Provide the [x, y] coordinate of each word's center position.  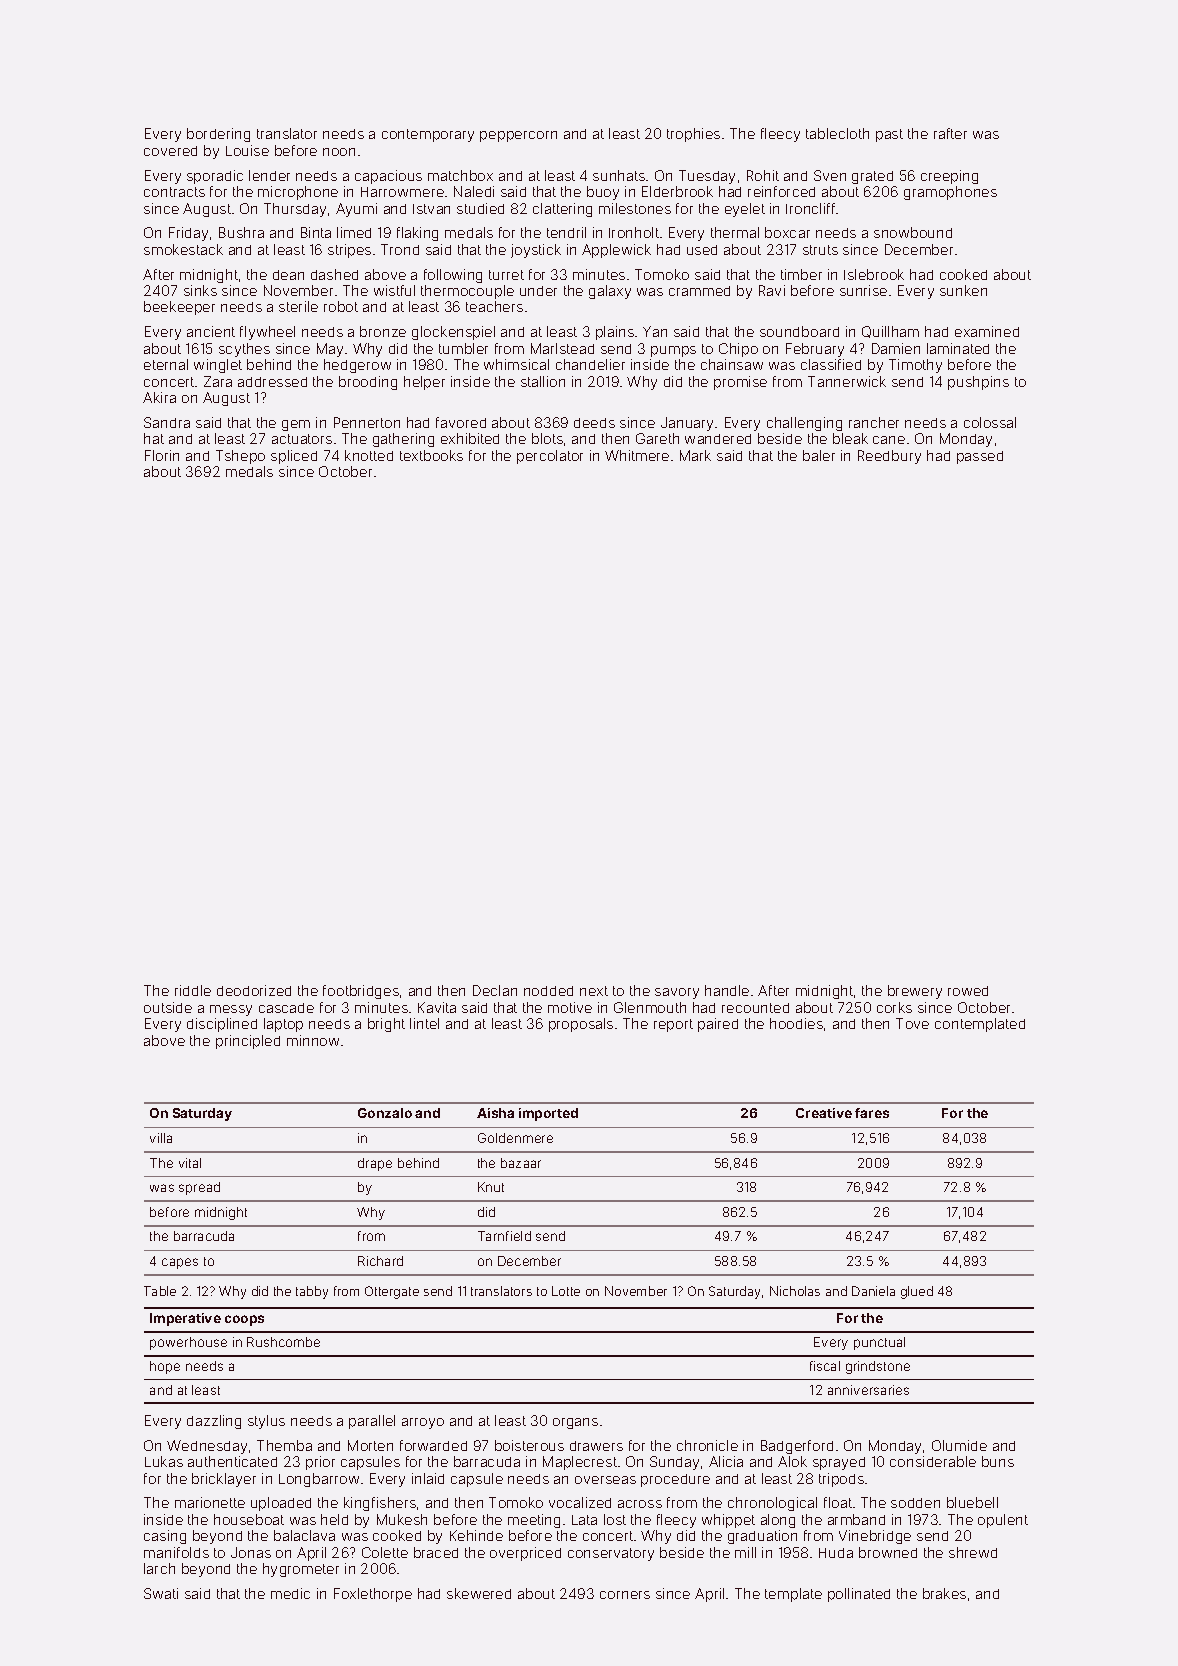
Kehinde [476, 1535]
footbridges [361, 992]
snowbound [913, 232]
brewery [915, 992]
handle [727, 990]
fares [872, 1113]
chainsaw [732, 364]
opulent [1003, 1521]
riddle [193, 990]
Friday [188, 234]
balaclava [304, 1535]
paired [718, 1025]
